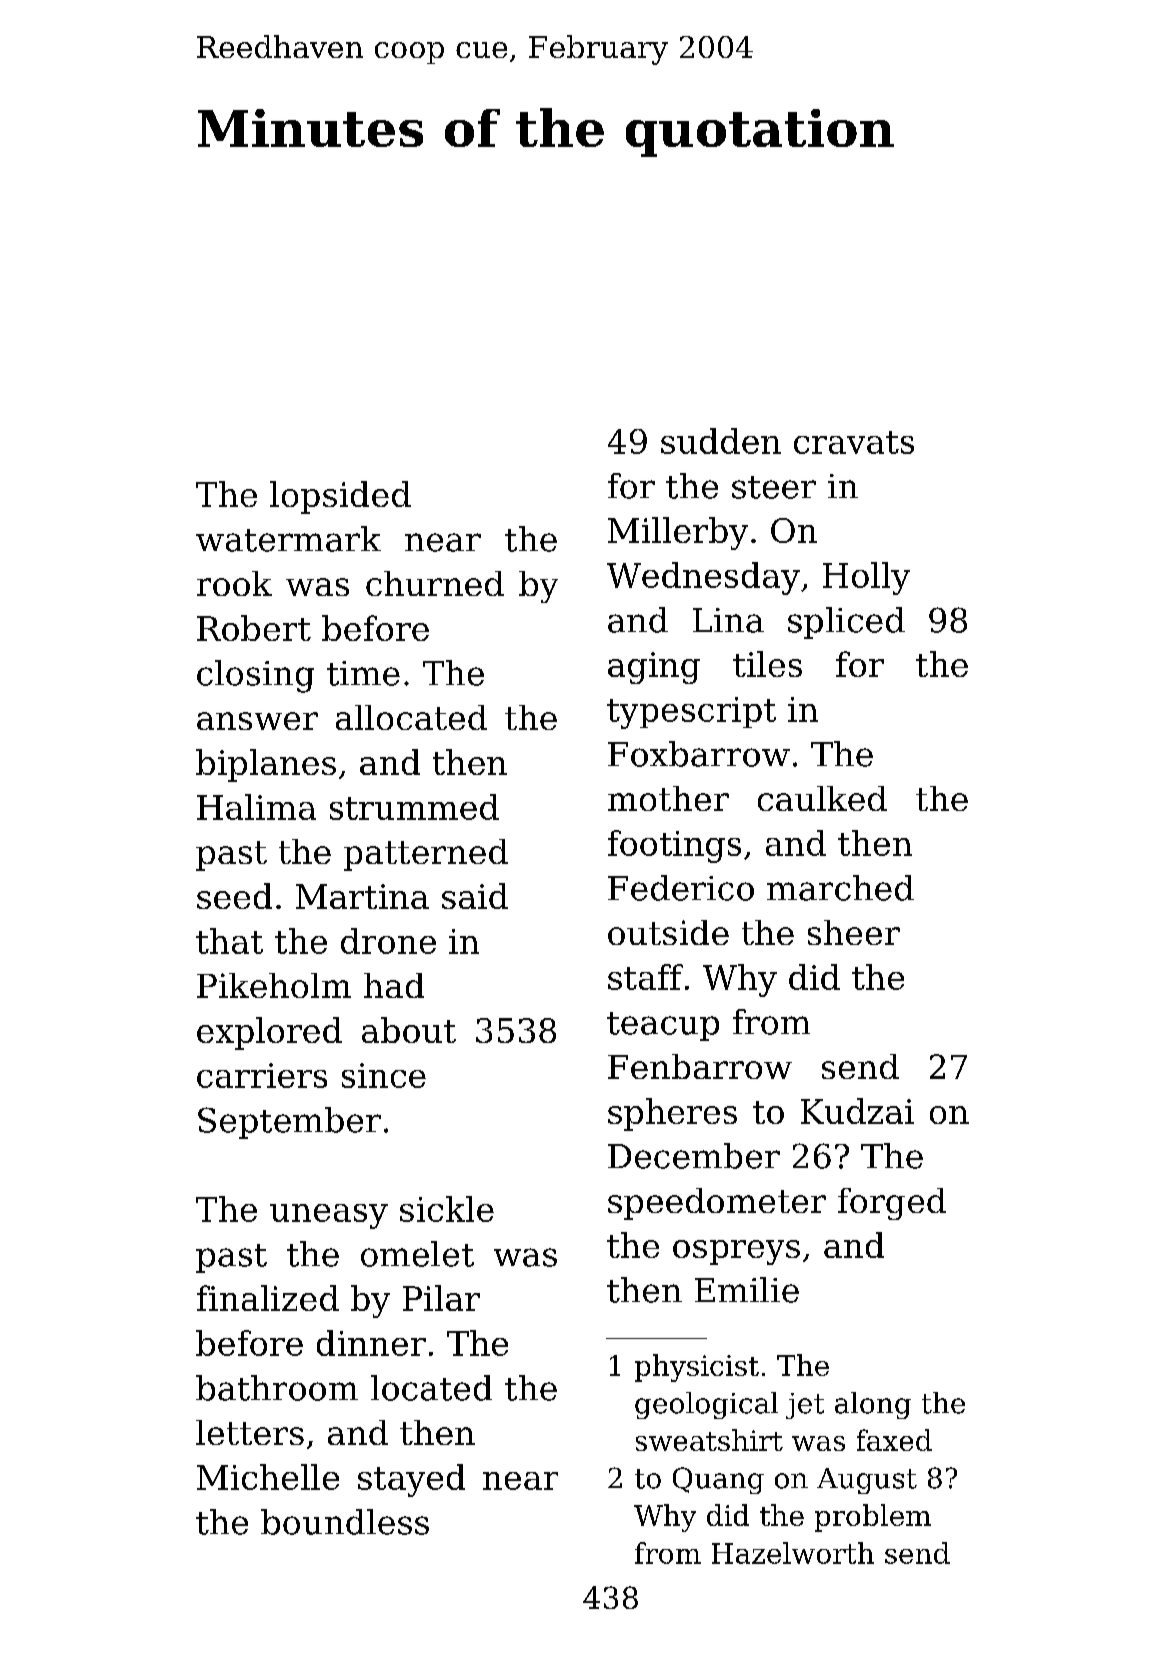 The height and width of the page is (1654, 1165). What do you see at coordinates (447, 1209) in the page?
I see `sickle` at bounding box center [447, 1209].
